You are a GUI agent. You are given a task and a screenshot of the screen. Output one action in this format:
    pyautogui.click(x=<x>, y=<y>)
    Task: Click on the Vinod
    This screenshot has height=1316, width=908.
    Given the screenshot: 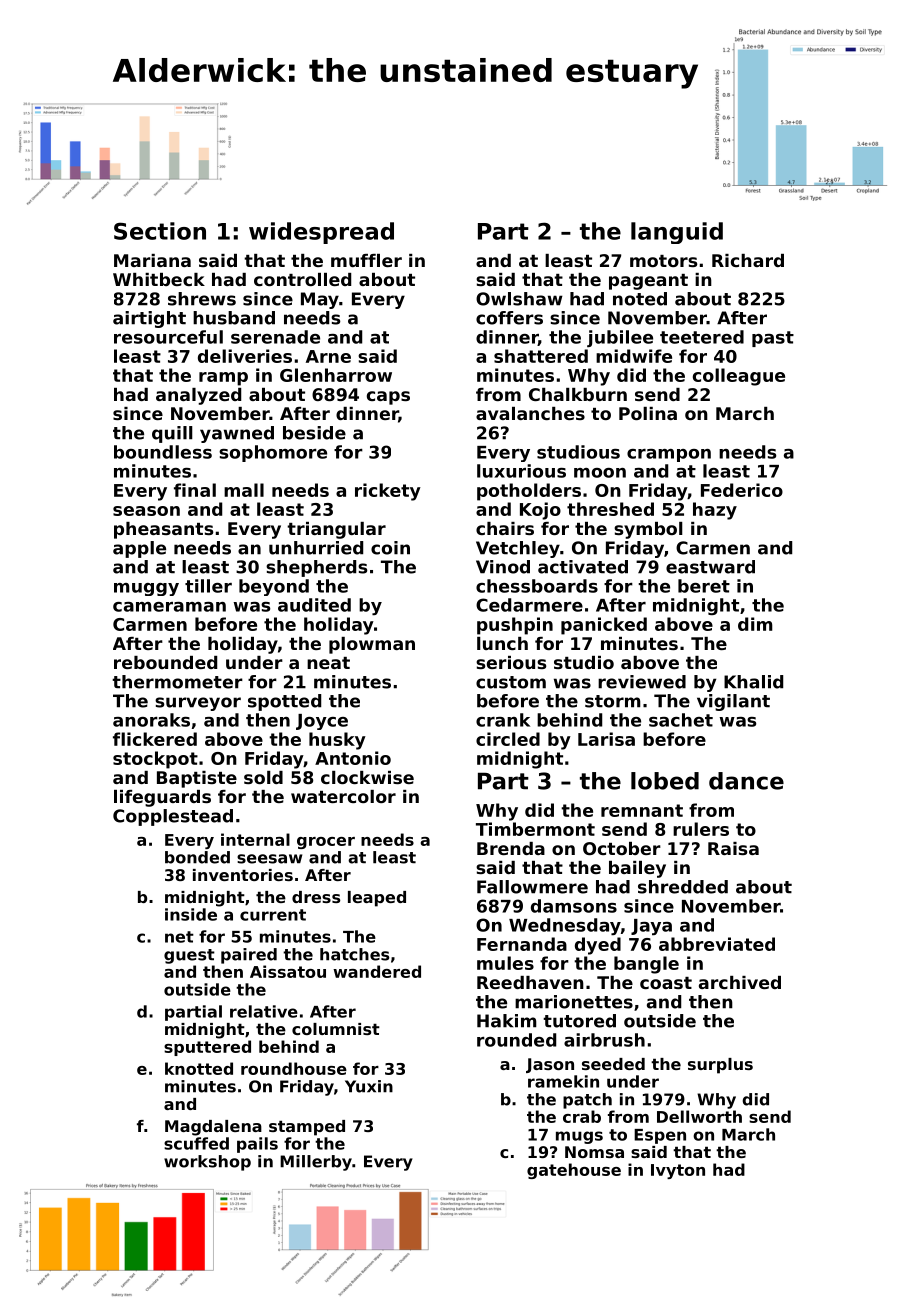 What is the action you would take?
    pyautogui.click(x=503, y=567)
